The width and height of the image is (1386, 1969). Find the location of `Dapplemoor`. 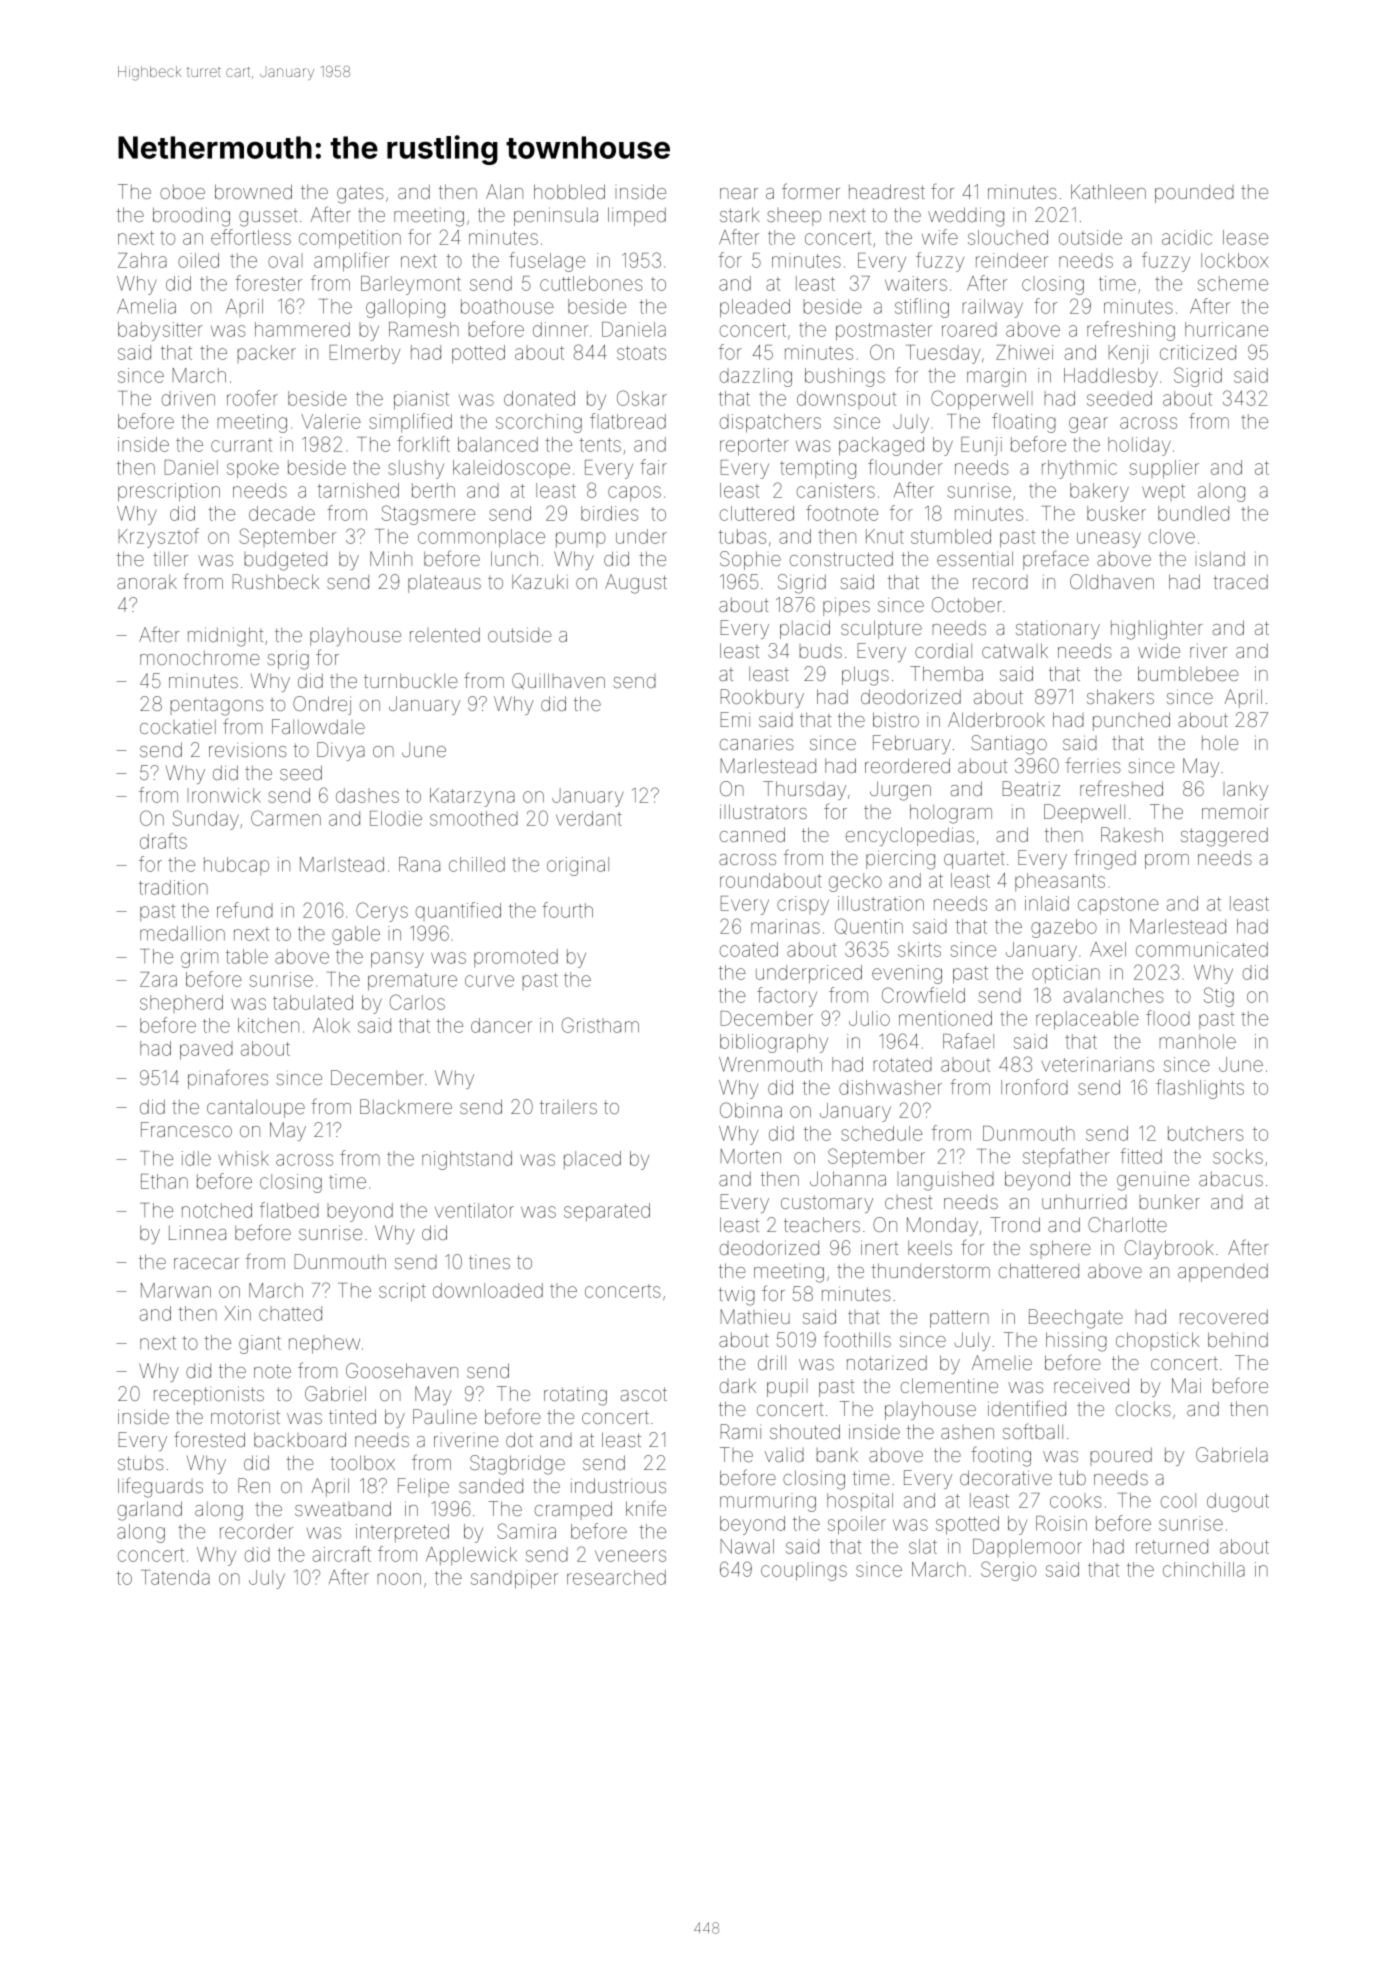

Dapplemoor is located at coordinates (1027, 1548).
